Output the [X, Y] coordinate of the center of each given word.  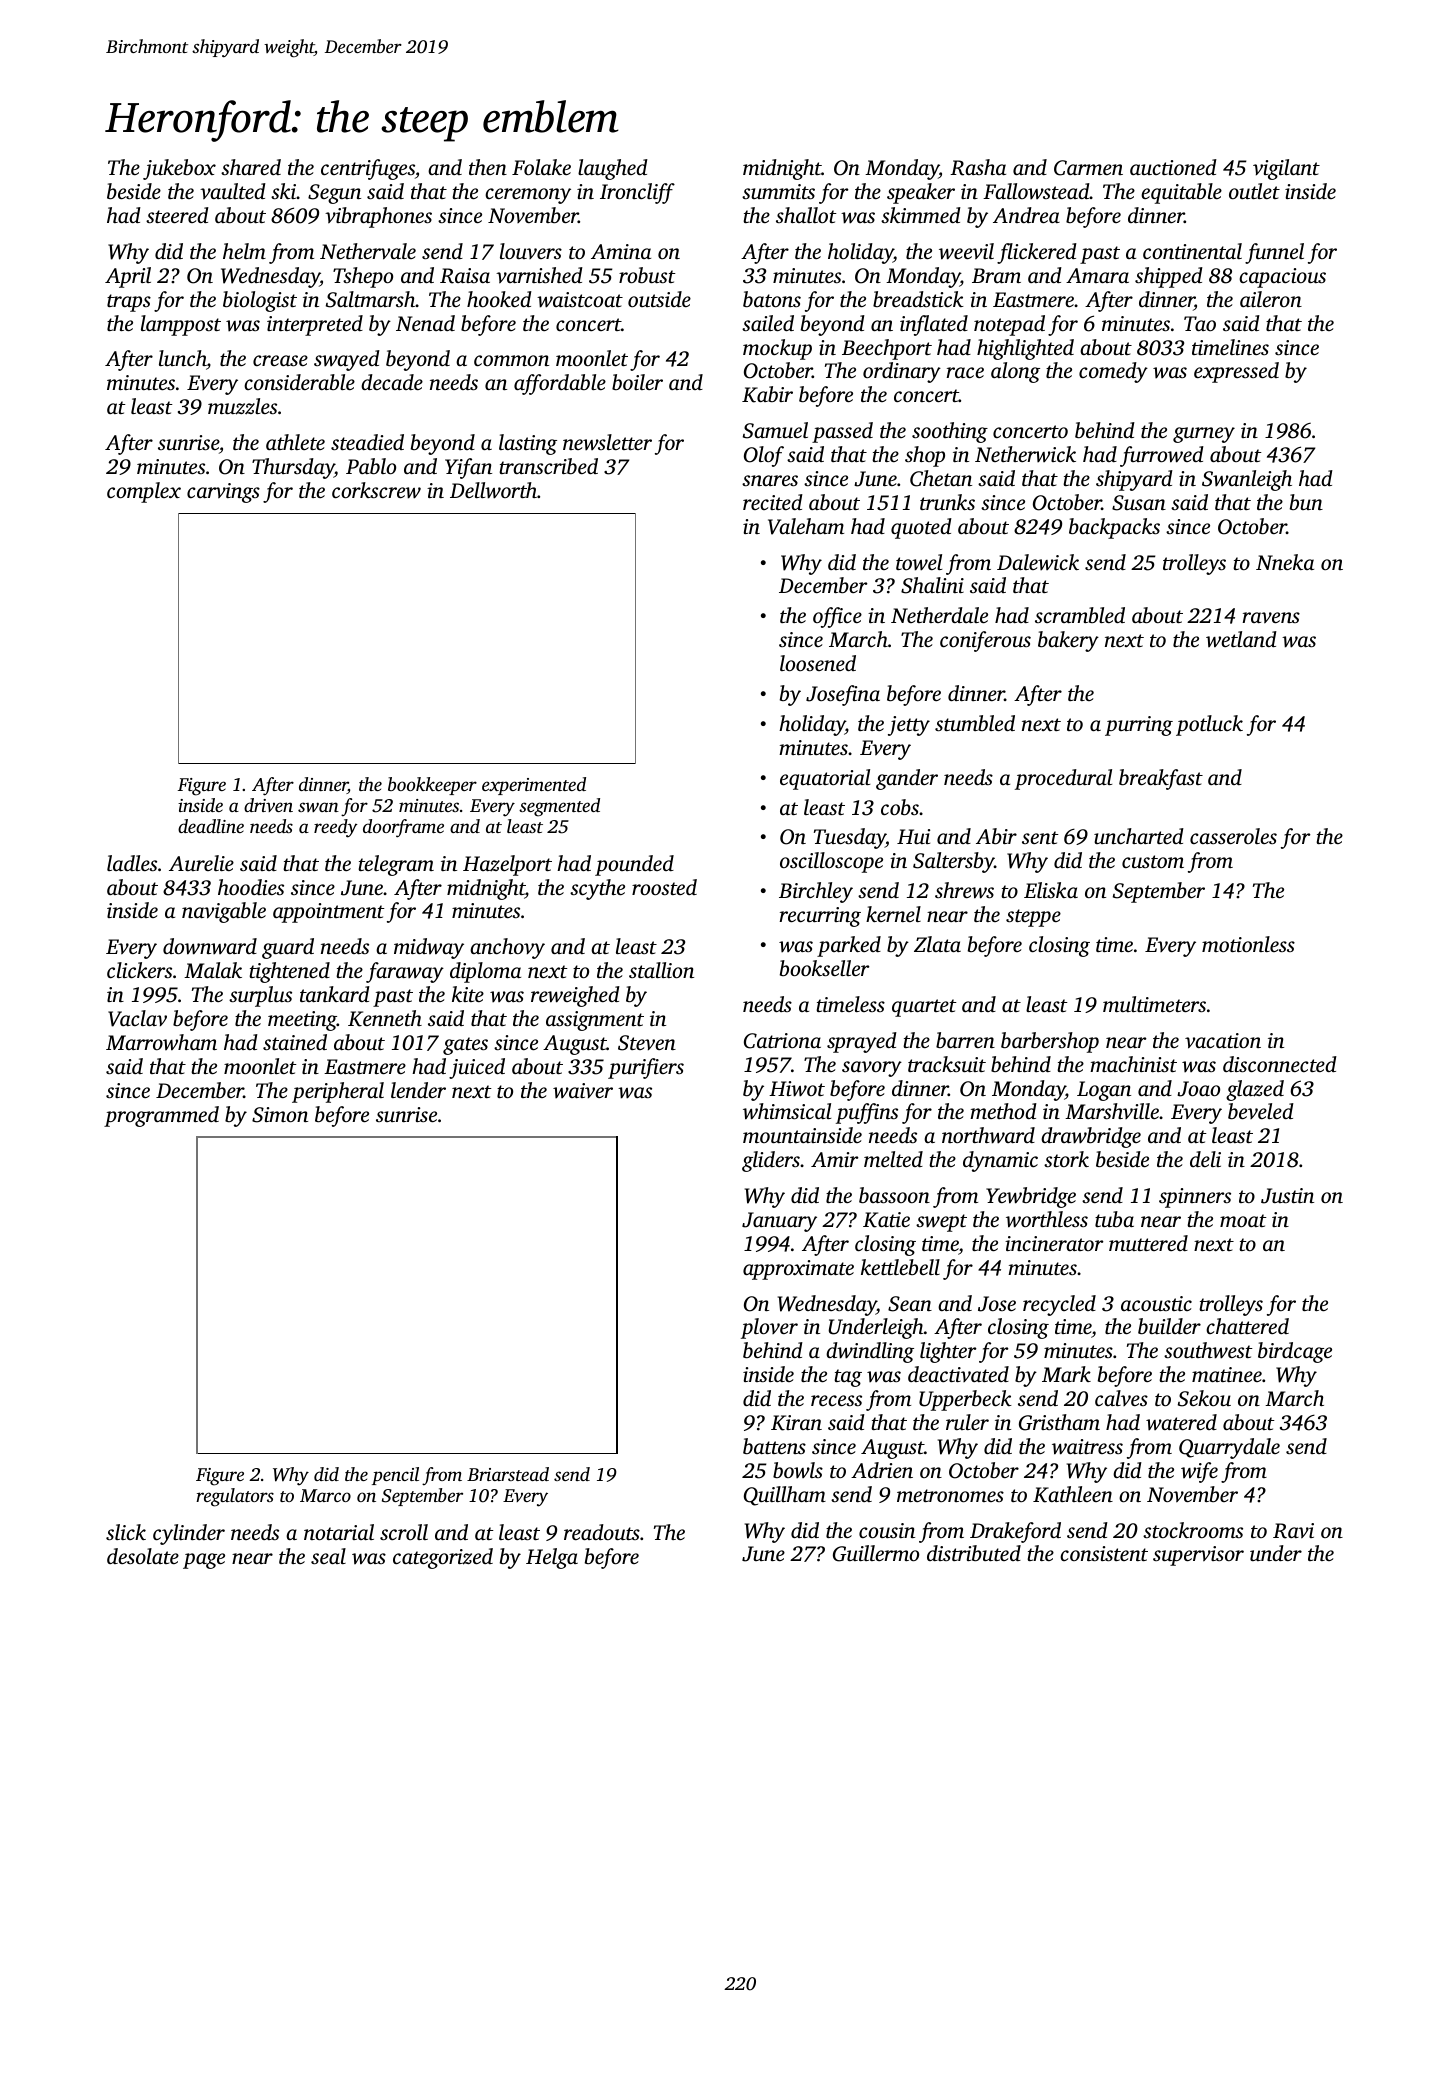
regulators [235, 1497]
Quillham [785, 1496]
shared [251, 167]
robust [647, 275]
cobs [900, 807]
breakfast [1161, 779]
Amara [1097, 275]
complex [144, 492]
